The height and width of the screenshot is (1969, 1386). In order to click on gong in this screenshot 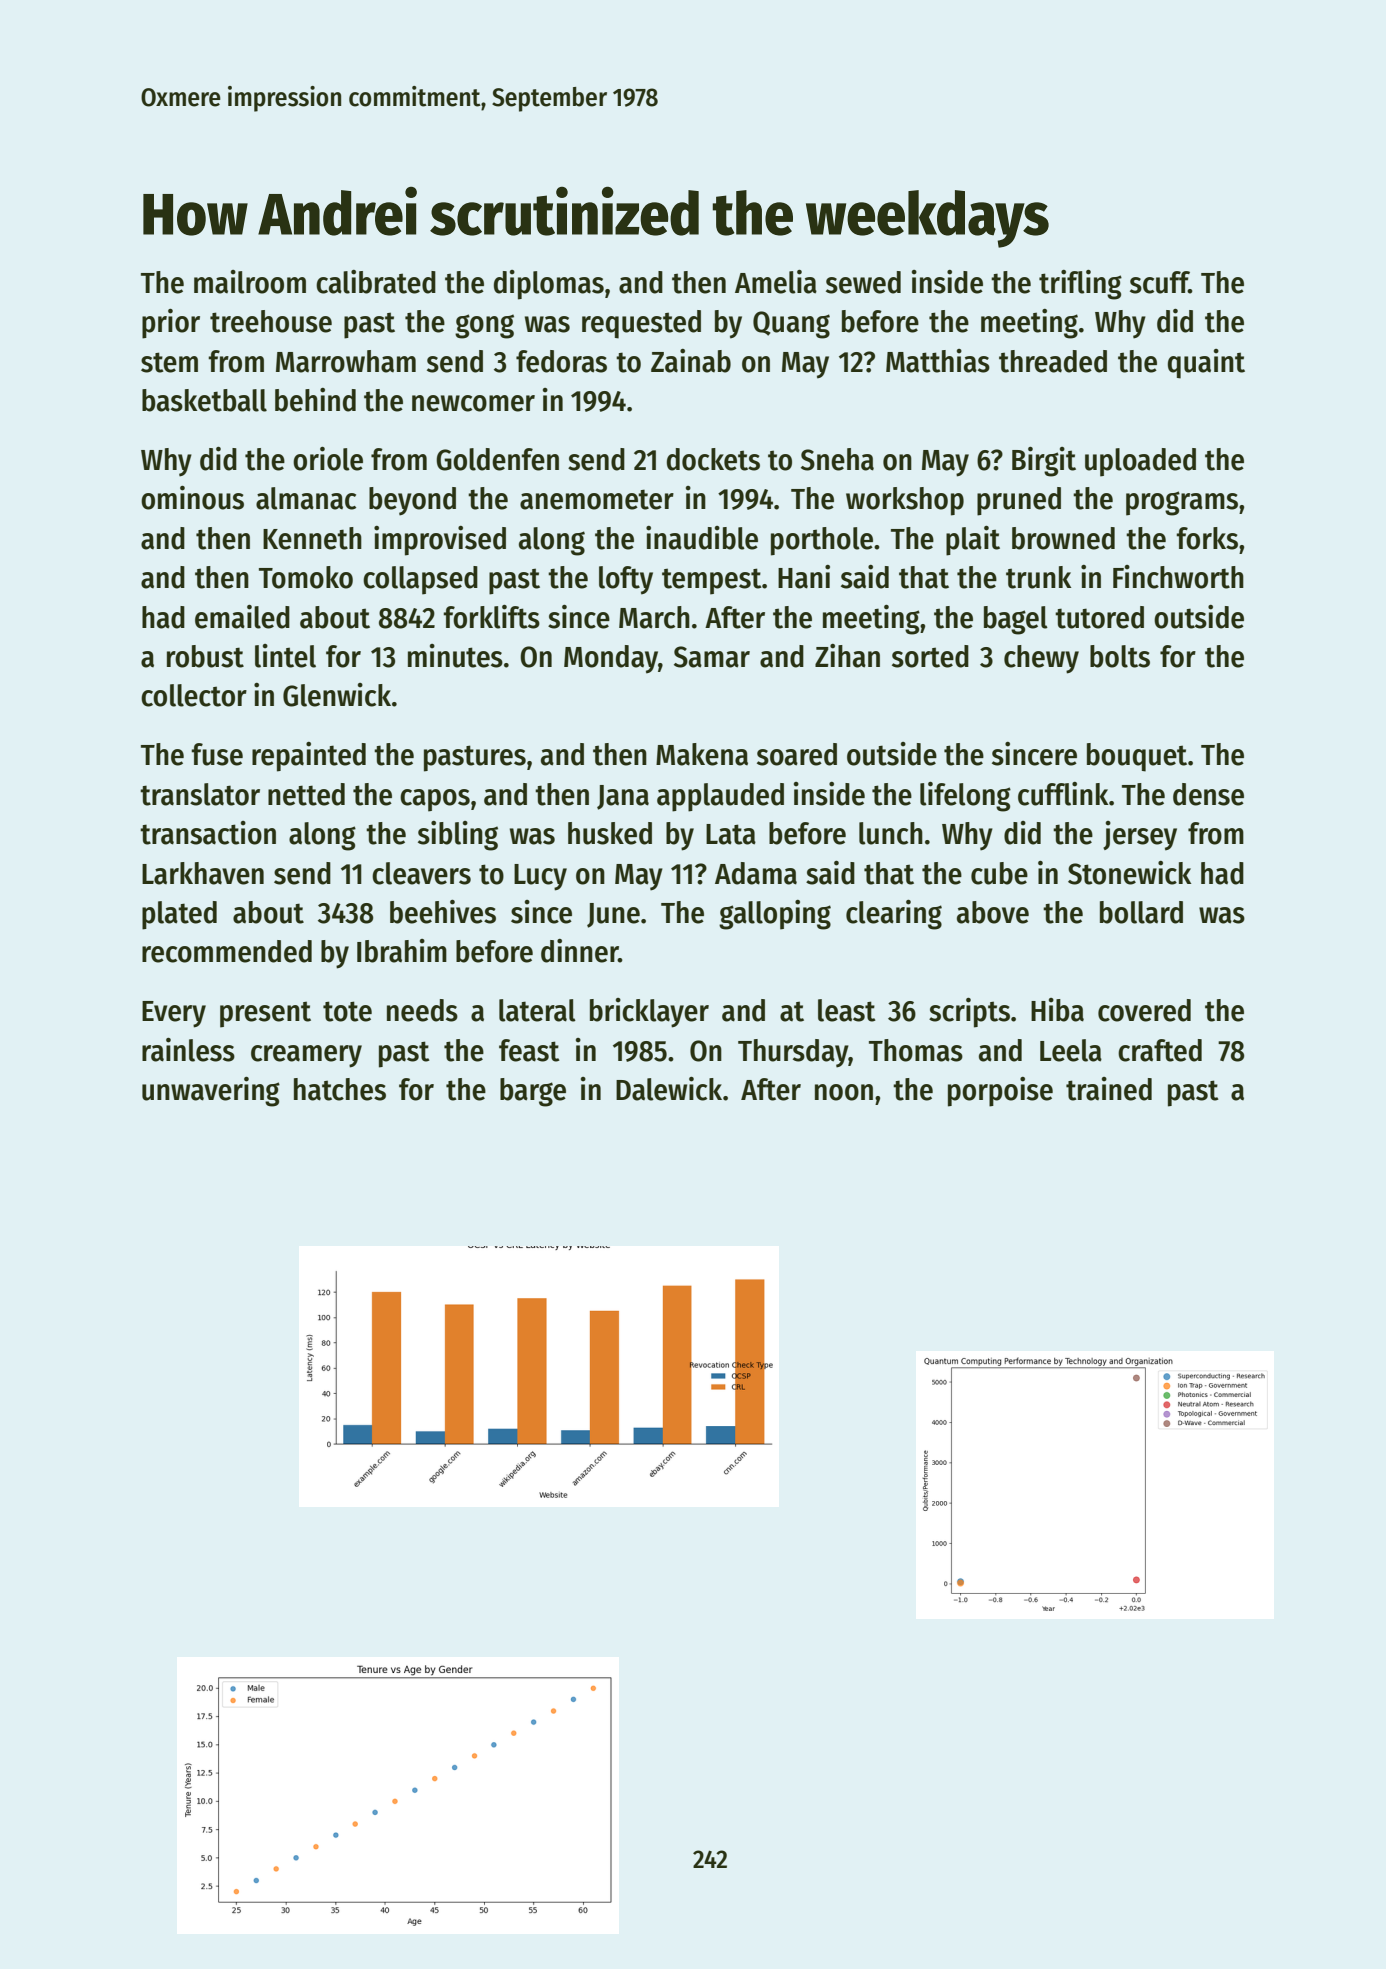, I will do `click(484, 326)`.
